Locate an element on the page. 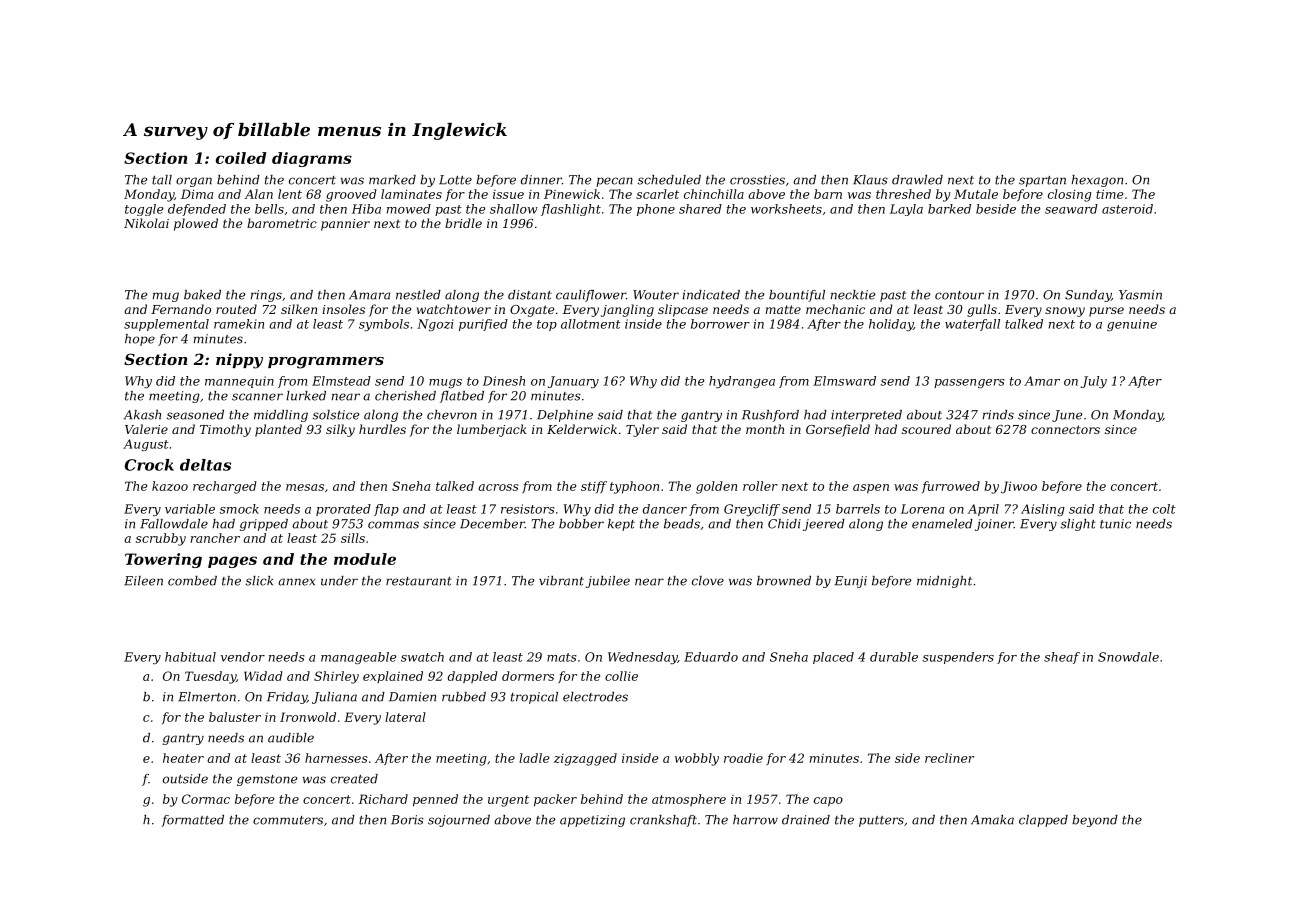  asteroid is located at coordinates (1127, 209).
